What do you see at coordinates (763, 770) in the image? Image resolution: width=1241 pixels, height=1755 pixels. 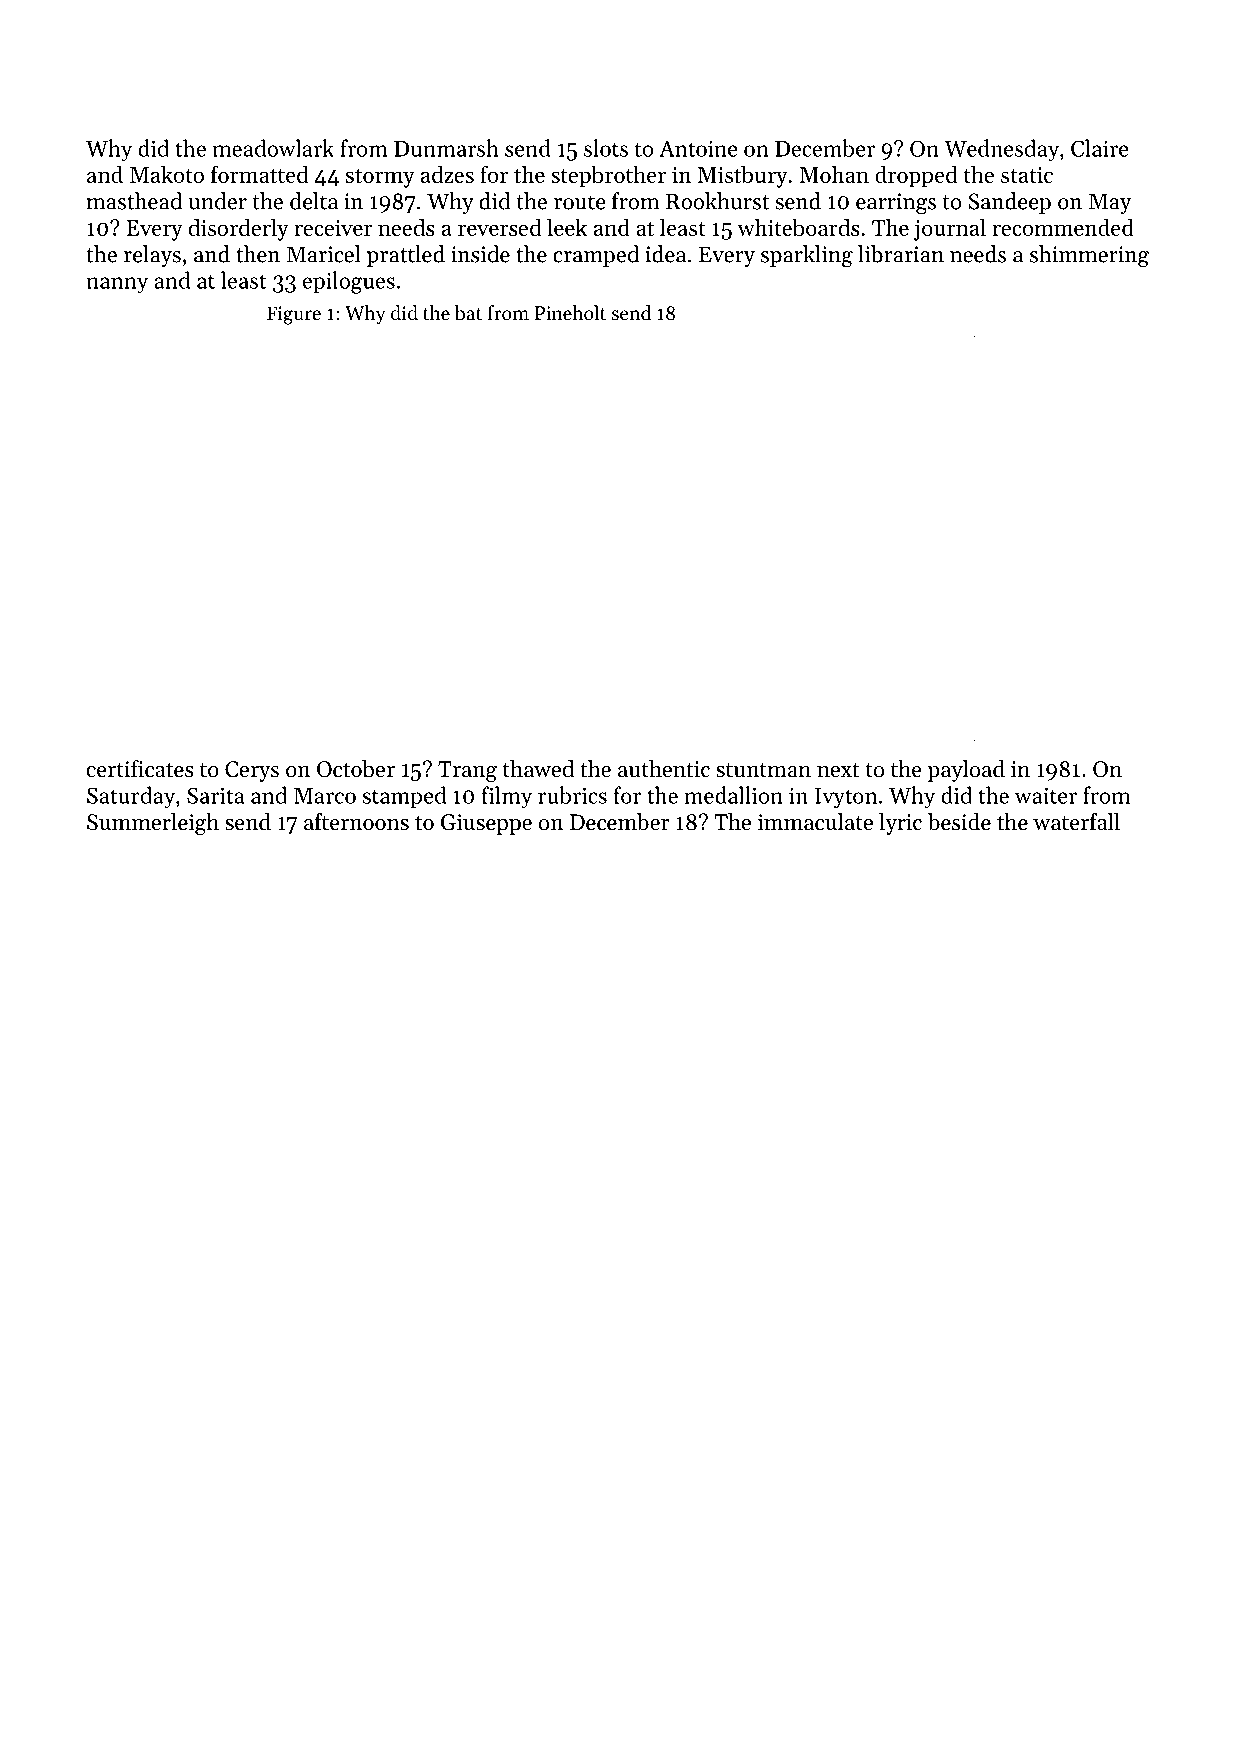 I see `stuntman` at bounding box center [763, 770].
